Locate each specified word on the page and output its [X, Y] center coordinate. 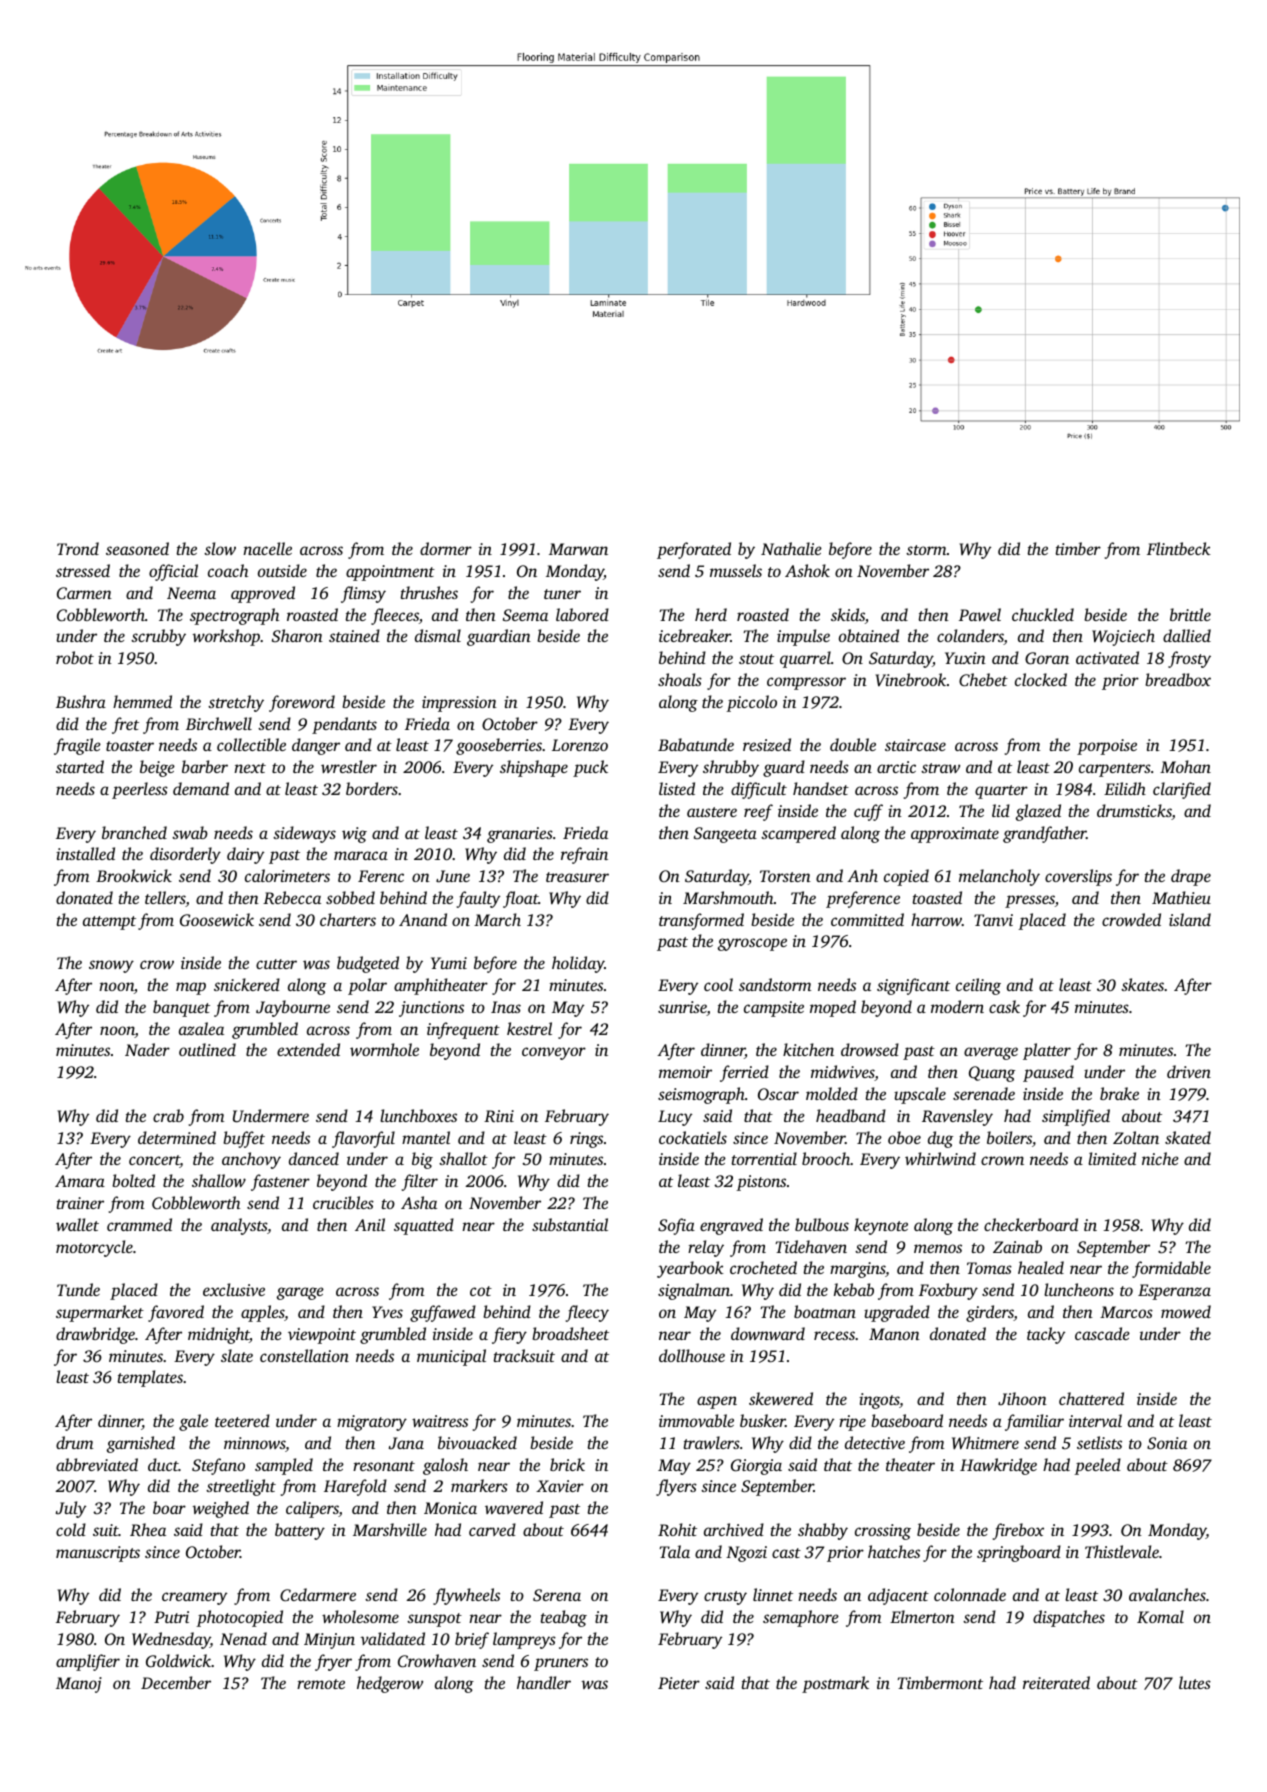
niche [1160, 1158]
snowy [111, 966]
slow [220, 548]
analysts [239, 1226]
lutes [1195, 1682]
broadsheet [570, 1333]
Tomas [989, 1268]
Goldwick [178, 1661]
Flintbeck [1179, 548]
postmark [835, 1684]
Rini [499, 1116]
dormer [446, 548]
